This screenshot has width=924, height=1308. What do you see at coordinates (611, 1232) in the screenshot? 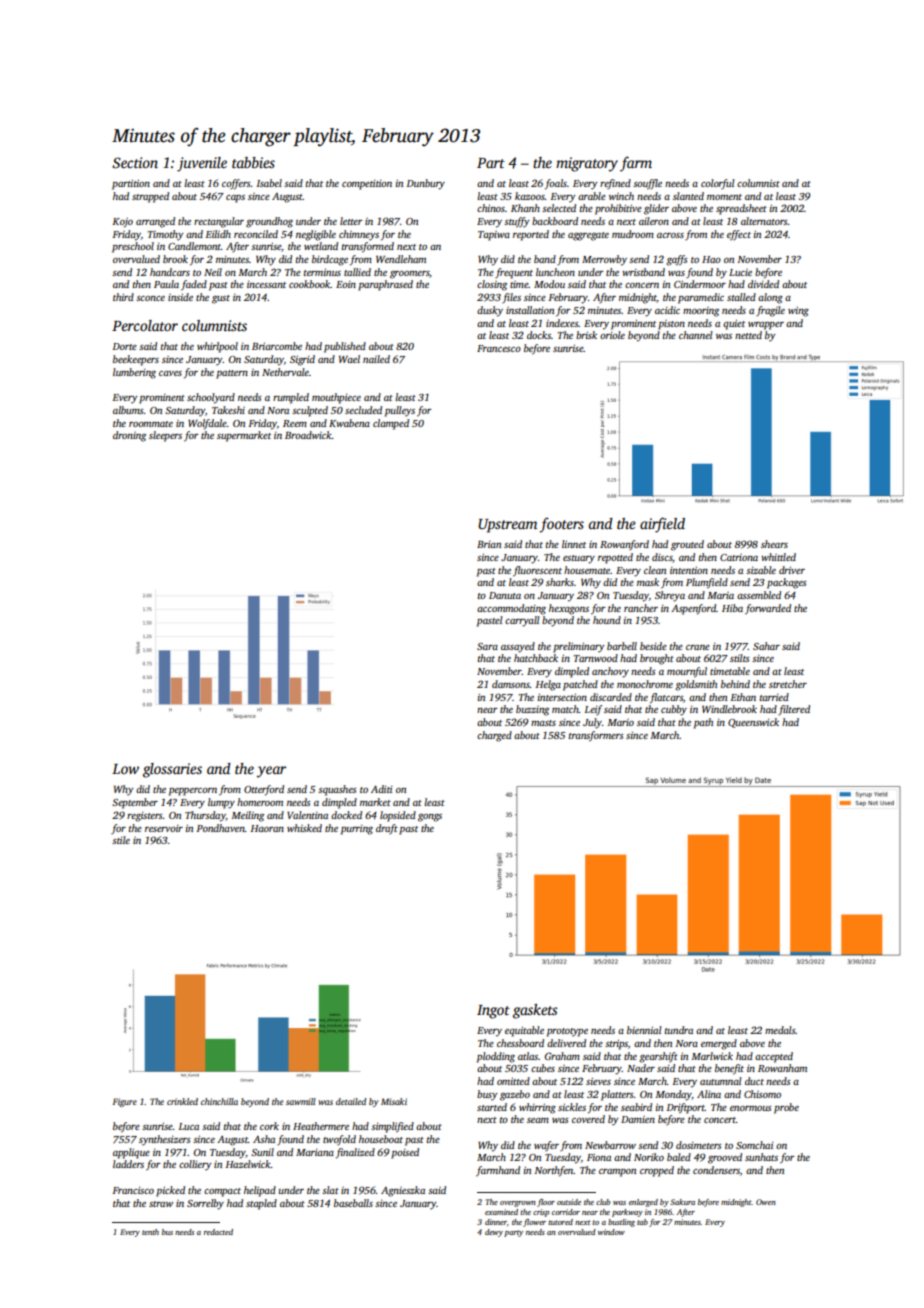
I see `window` at bounding box center [611, 1232].
